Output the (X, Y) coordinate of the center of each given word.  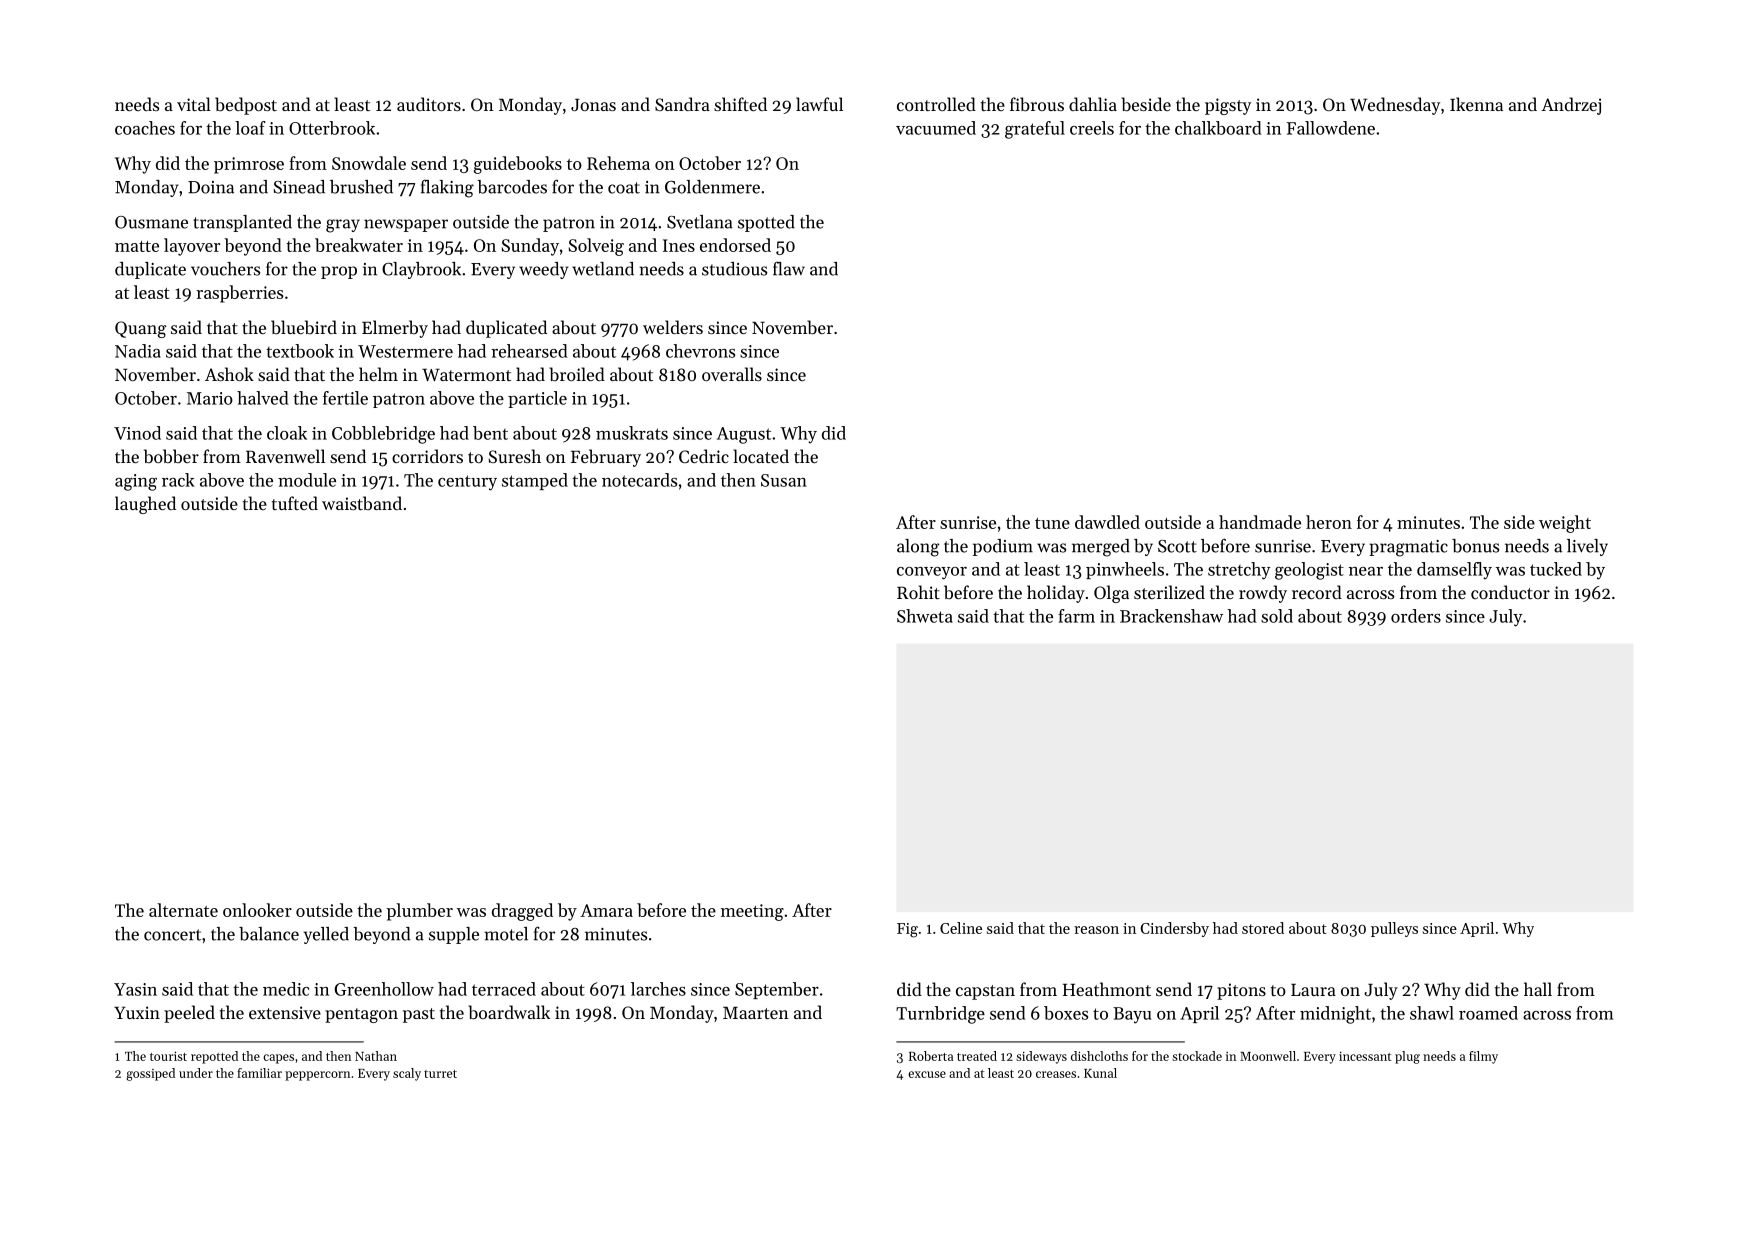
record (1317, 592)
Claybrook (421, 270)
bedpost (246, 106)
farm (1076, 616)
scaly (407, 1074)
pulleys (1394, 929)
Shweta (925, 616)
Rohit (918, 592)
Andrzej (1571, 106)
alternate (183, 910)
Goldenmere (712, 187)
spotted (766, 223)
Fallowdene (1330, 128)
